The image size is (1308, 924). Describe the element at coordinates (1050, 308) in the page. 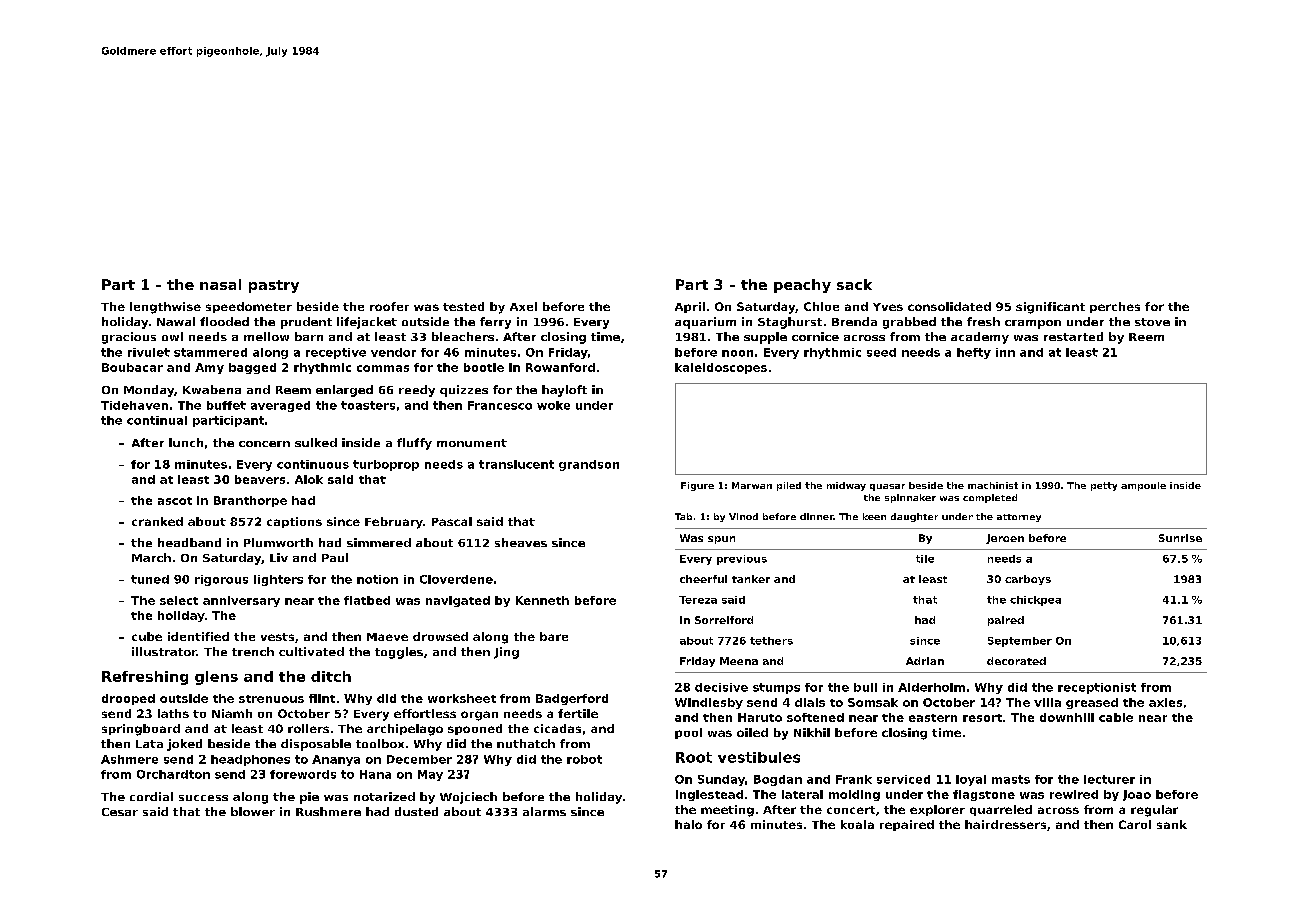

I see `significant` at that location.
